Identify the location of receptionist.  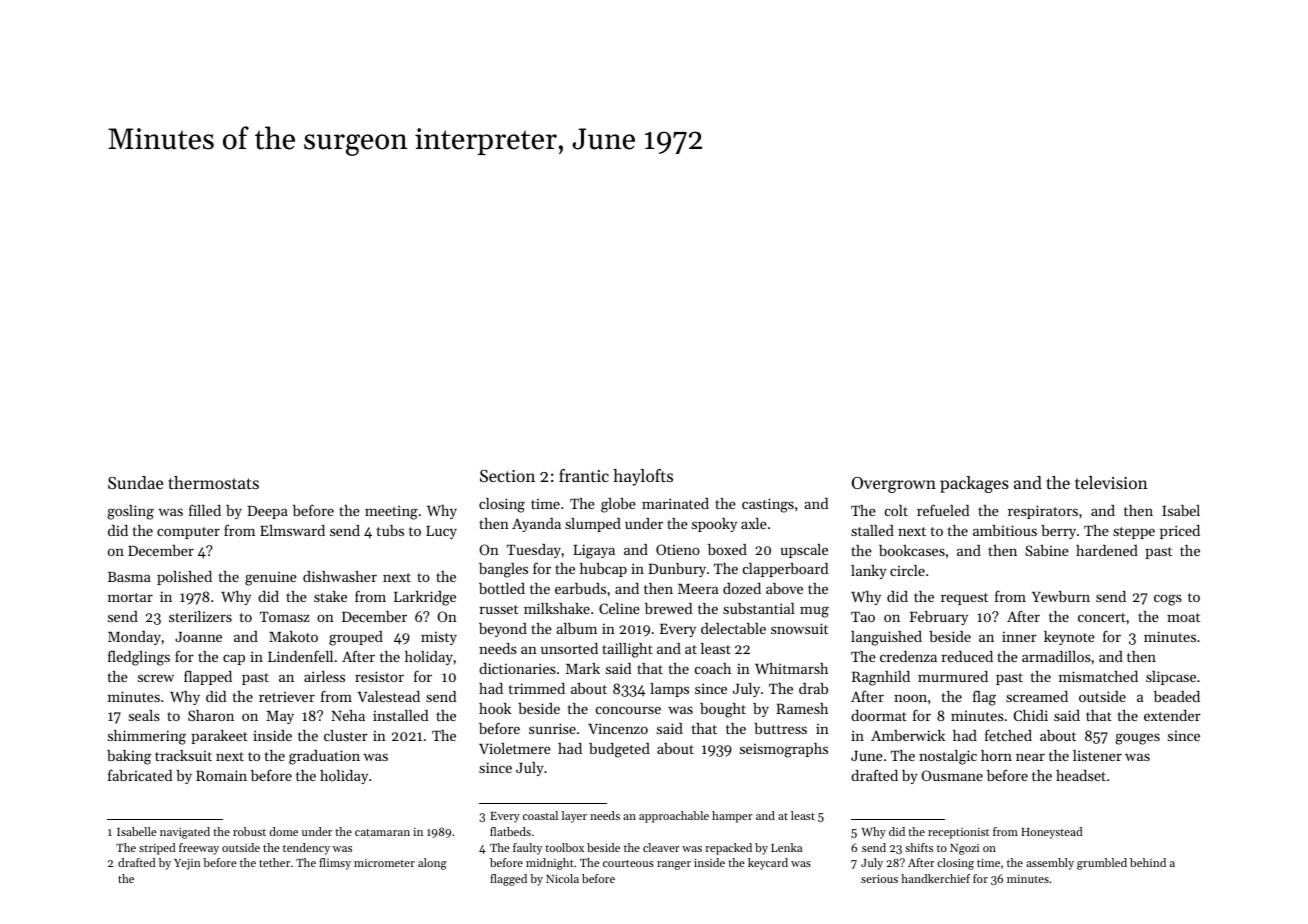
(958, 833).
